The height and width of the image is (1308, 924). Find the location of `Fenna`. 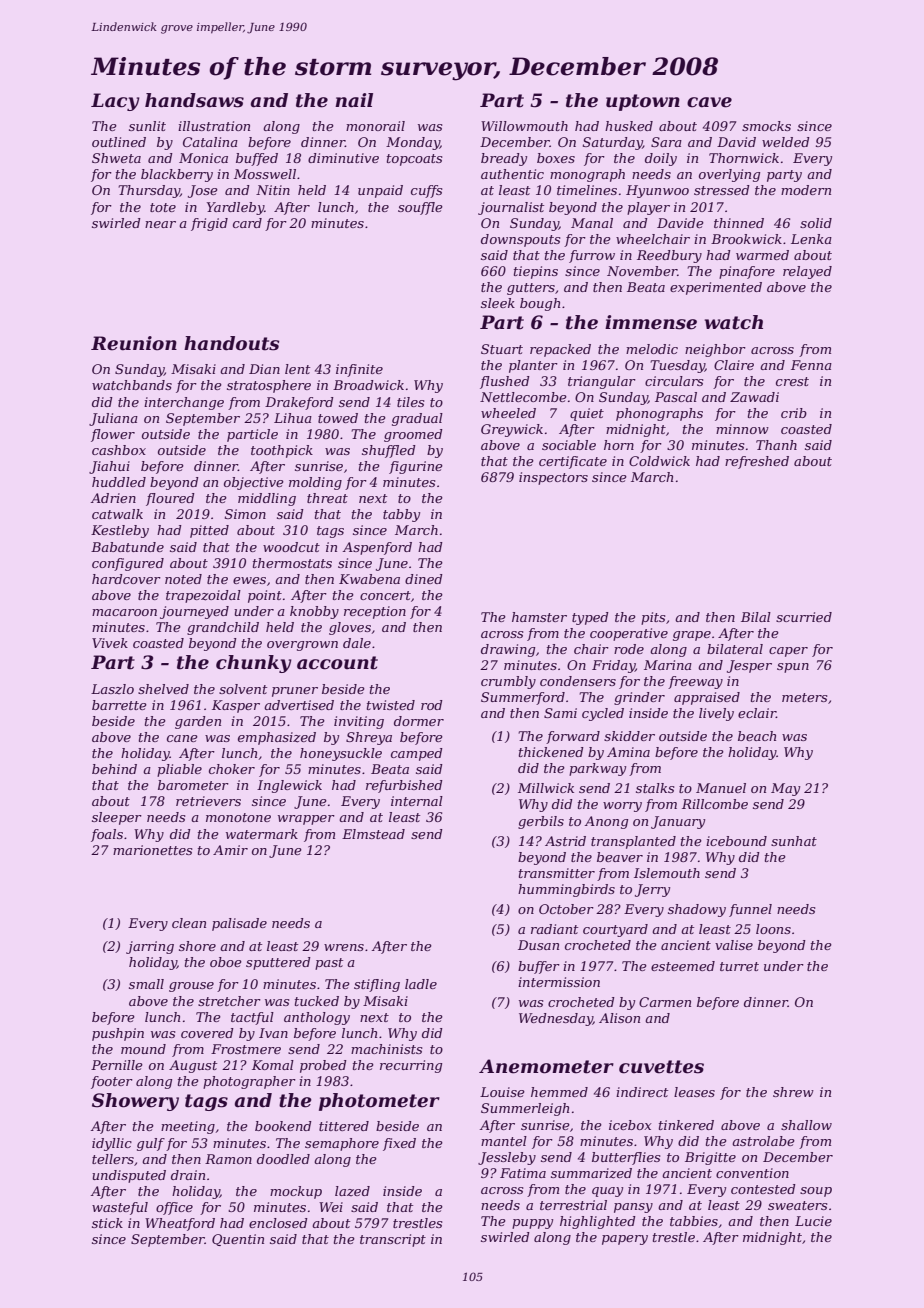

Fenna is located at coordinates (811, 365).
